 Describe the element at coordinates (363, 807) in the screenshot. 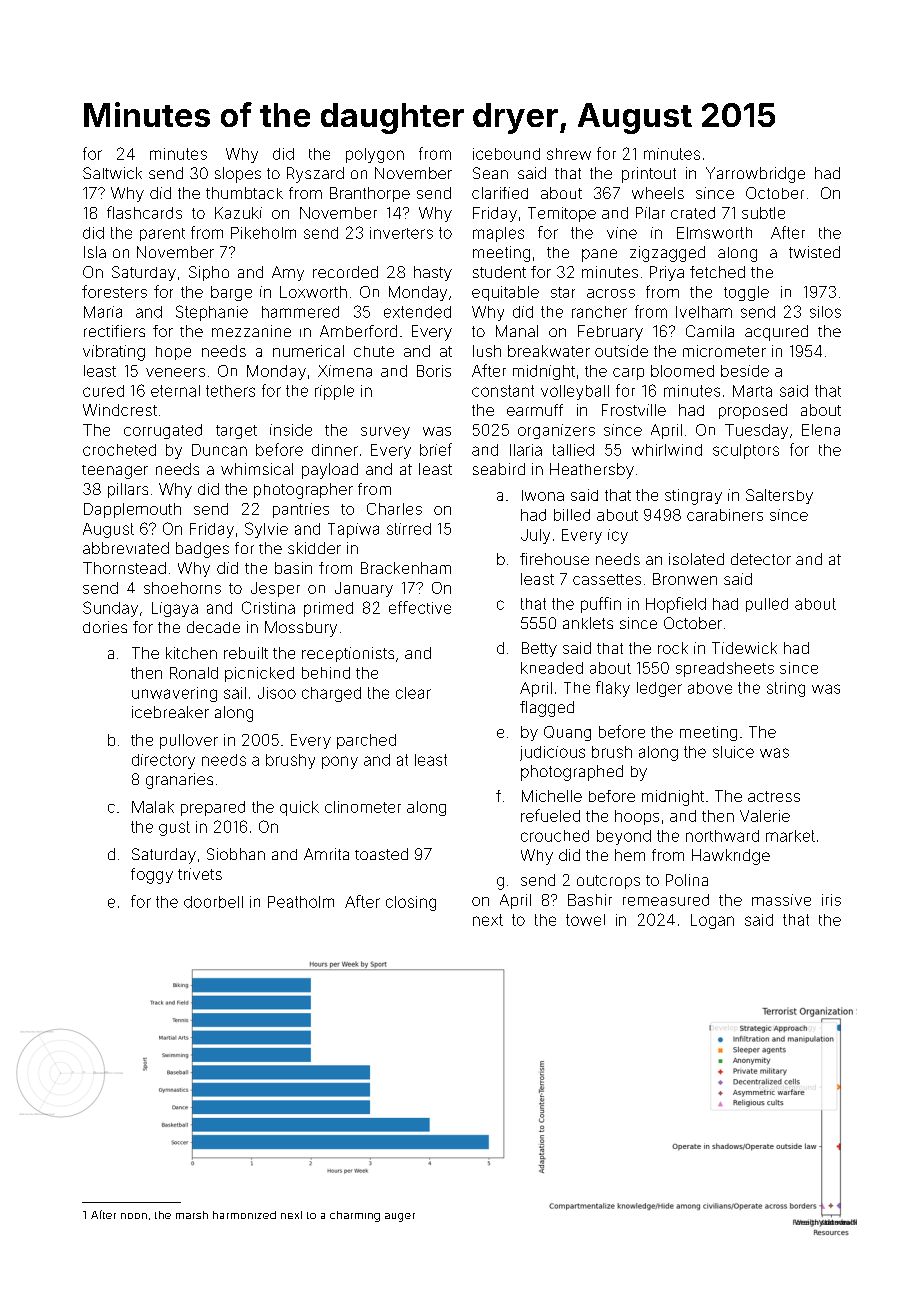

I see `clinometer` at that location.
